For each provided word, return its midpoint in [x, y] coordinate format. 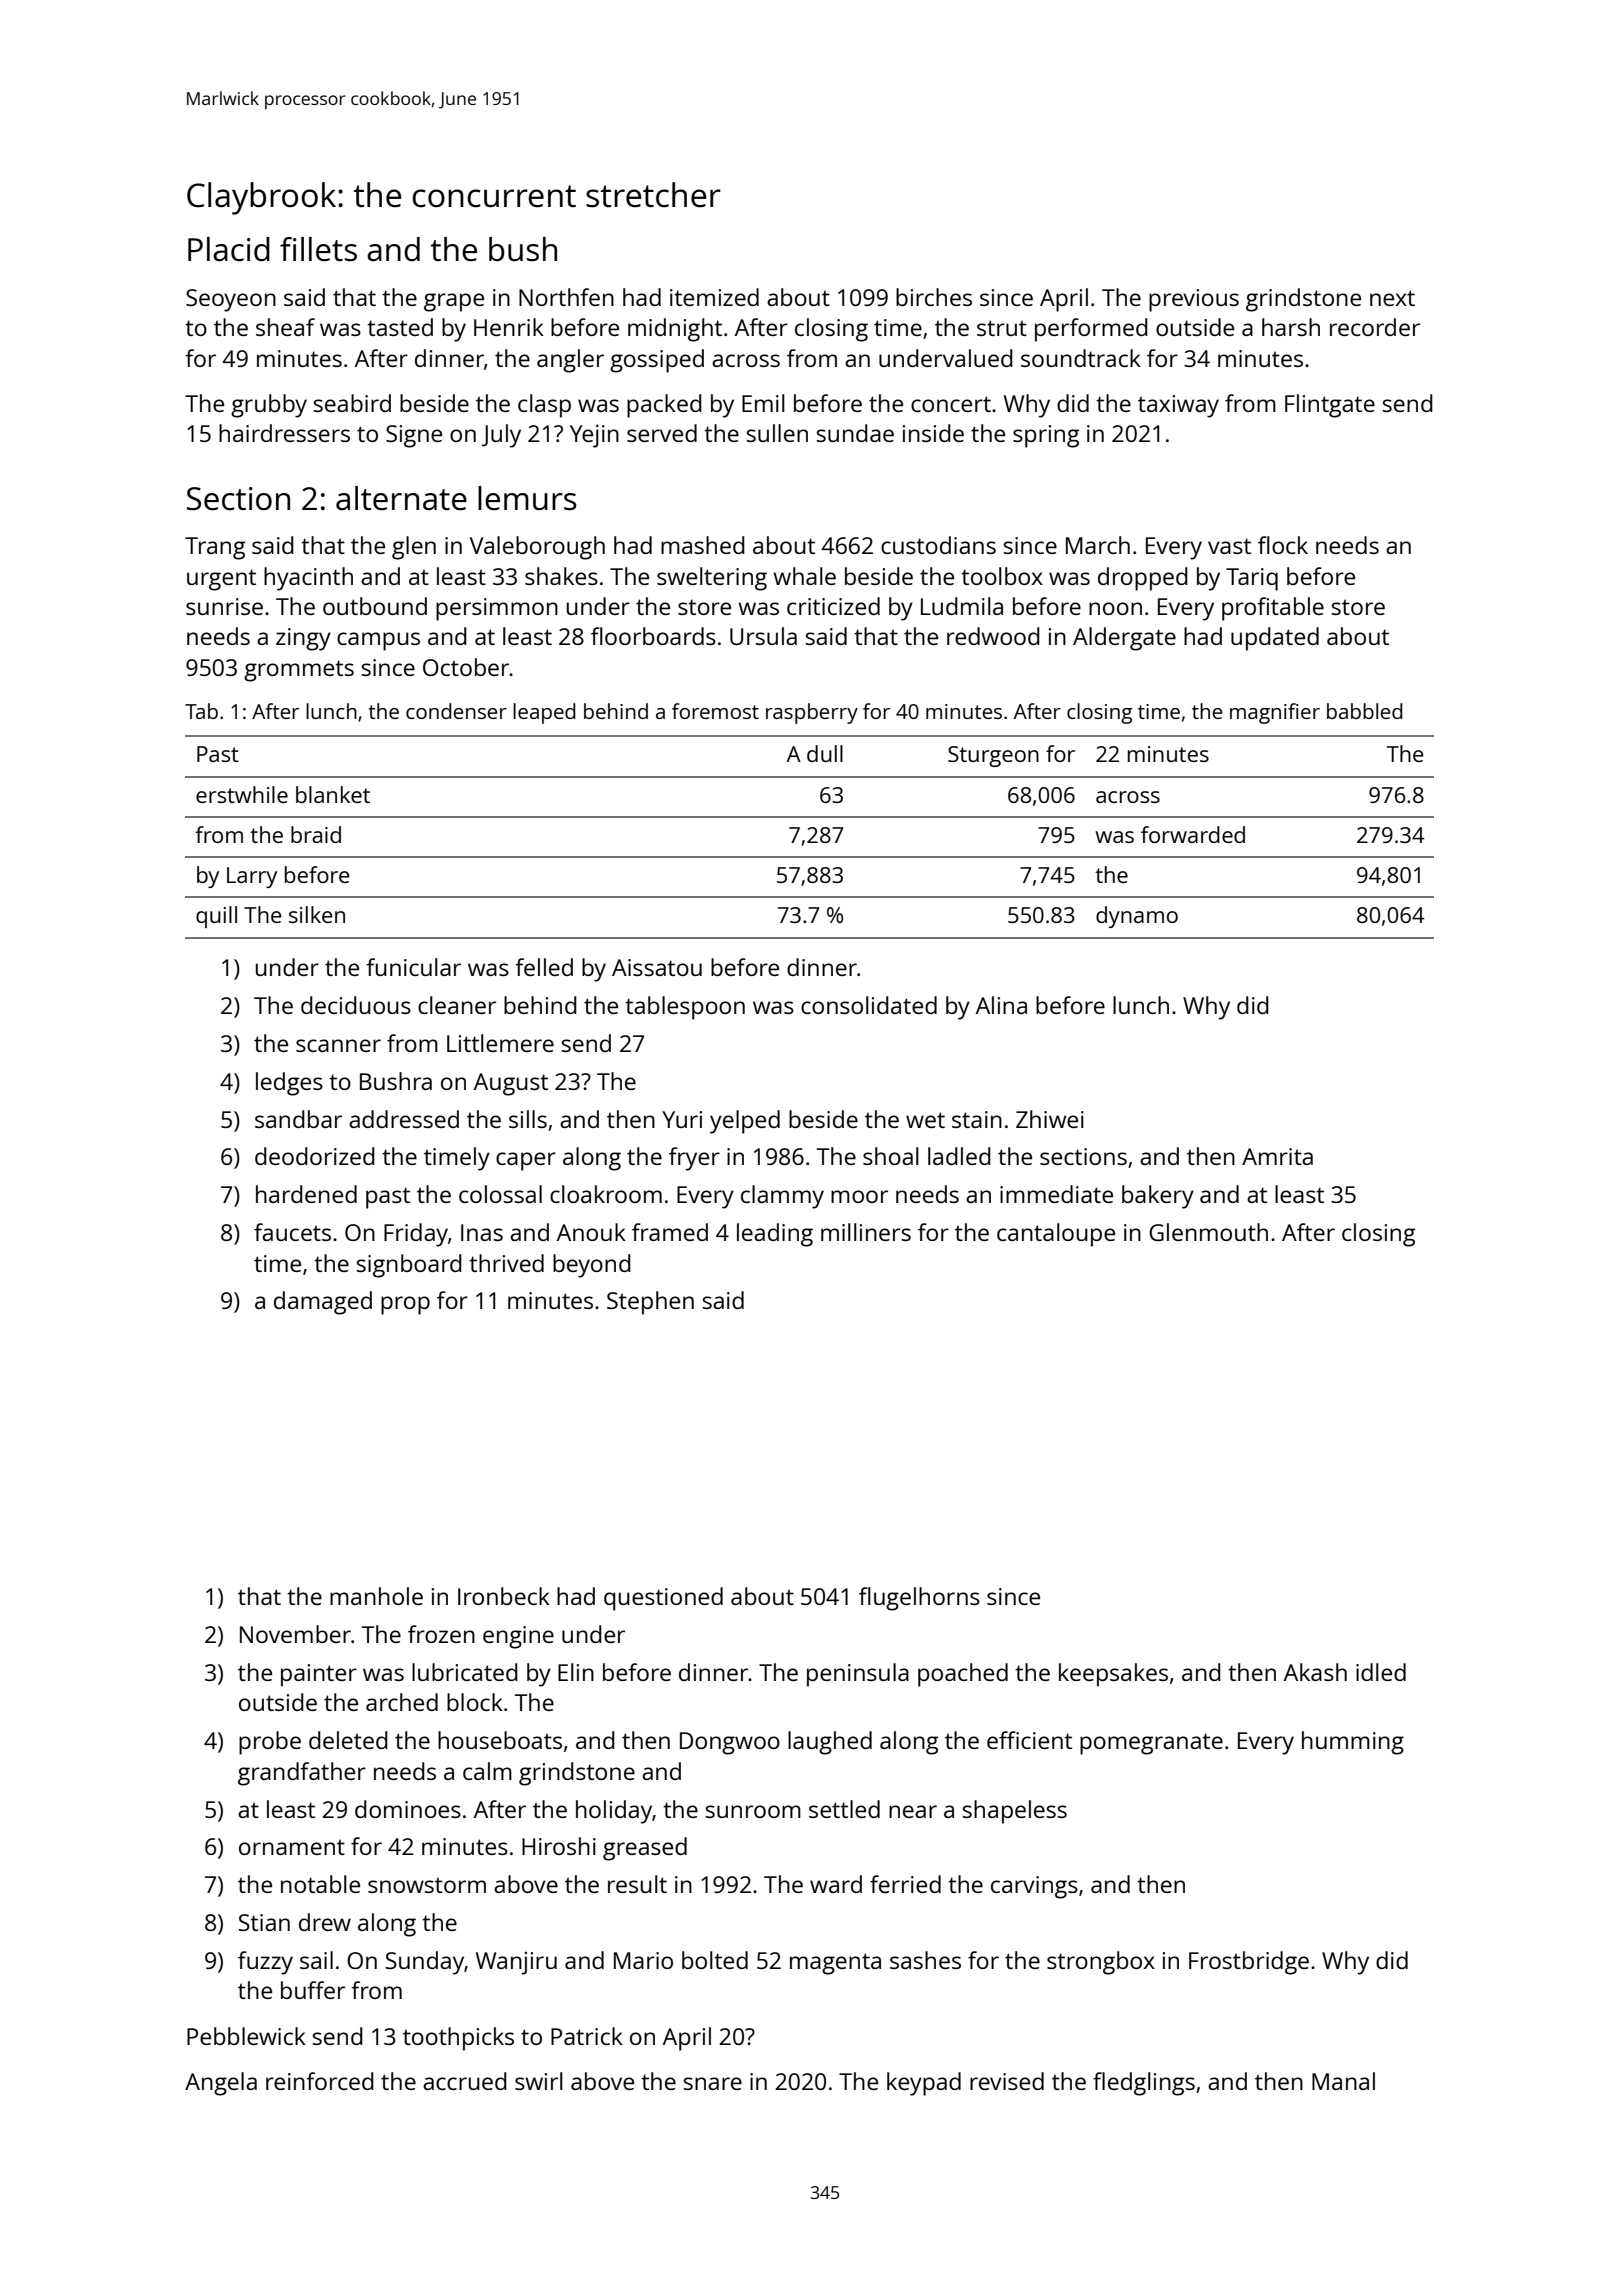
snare [712, 2083]
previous [1194, 300]
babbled [1365, 711]
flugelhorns [919, 1599]
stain [977, 1119]
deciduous [356, 1005]
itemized [714, 297]
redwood [993, 636]
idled [1381, 1672]
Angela [221, 2084]
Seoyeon [231, 300]
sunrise [224, 606]
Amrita [1277, 1156]
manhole [376, 1596]
